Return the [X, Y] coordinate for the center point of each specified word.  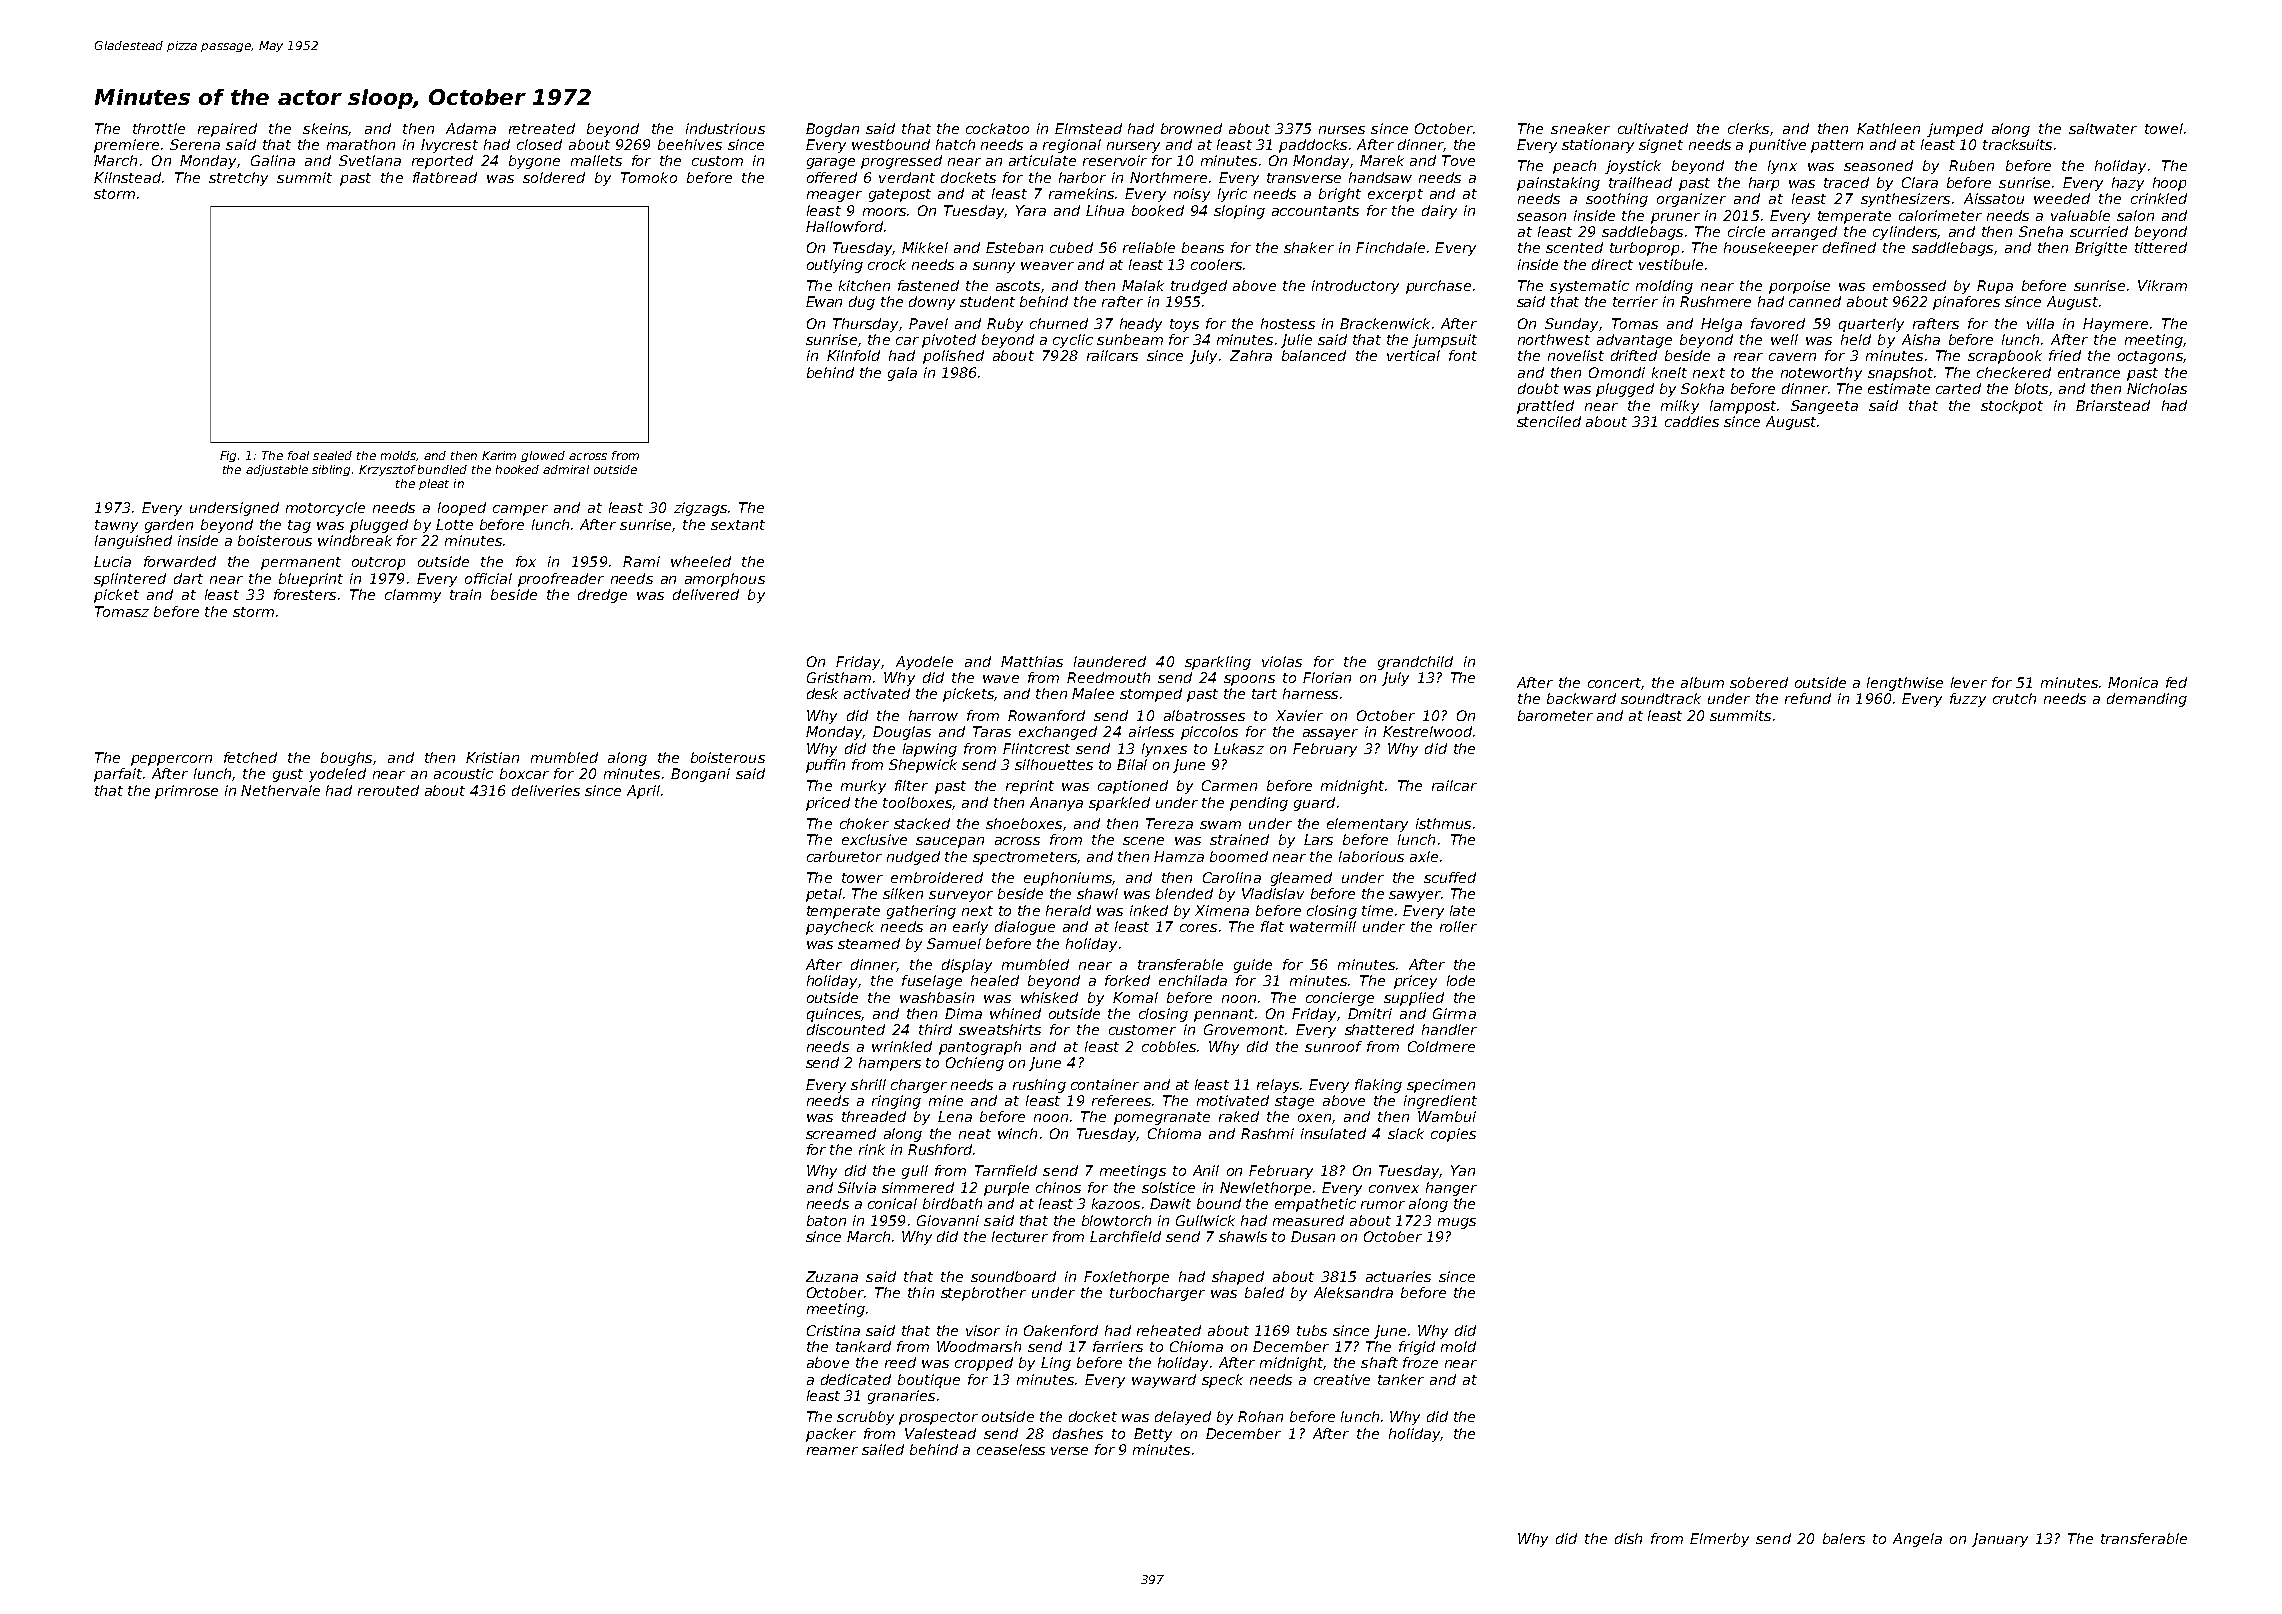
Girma [1454, 1013]
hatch [955, 144]
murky [863, 787]
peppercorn [171, 760]
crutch [2014, 698]
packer [831, 1435]
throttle [159, 128]
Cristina [833, 1330]
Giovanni [948, 1220]
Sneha [2041, 231]
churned [1059, 323]
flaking [1378, 1086]
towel [2164, 128]
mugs [1457, 1223]
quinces [834, 1015]
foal [298, 455]
